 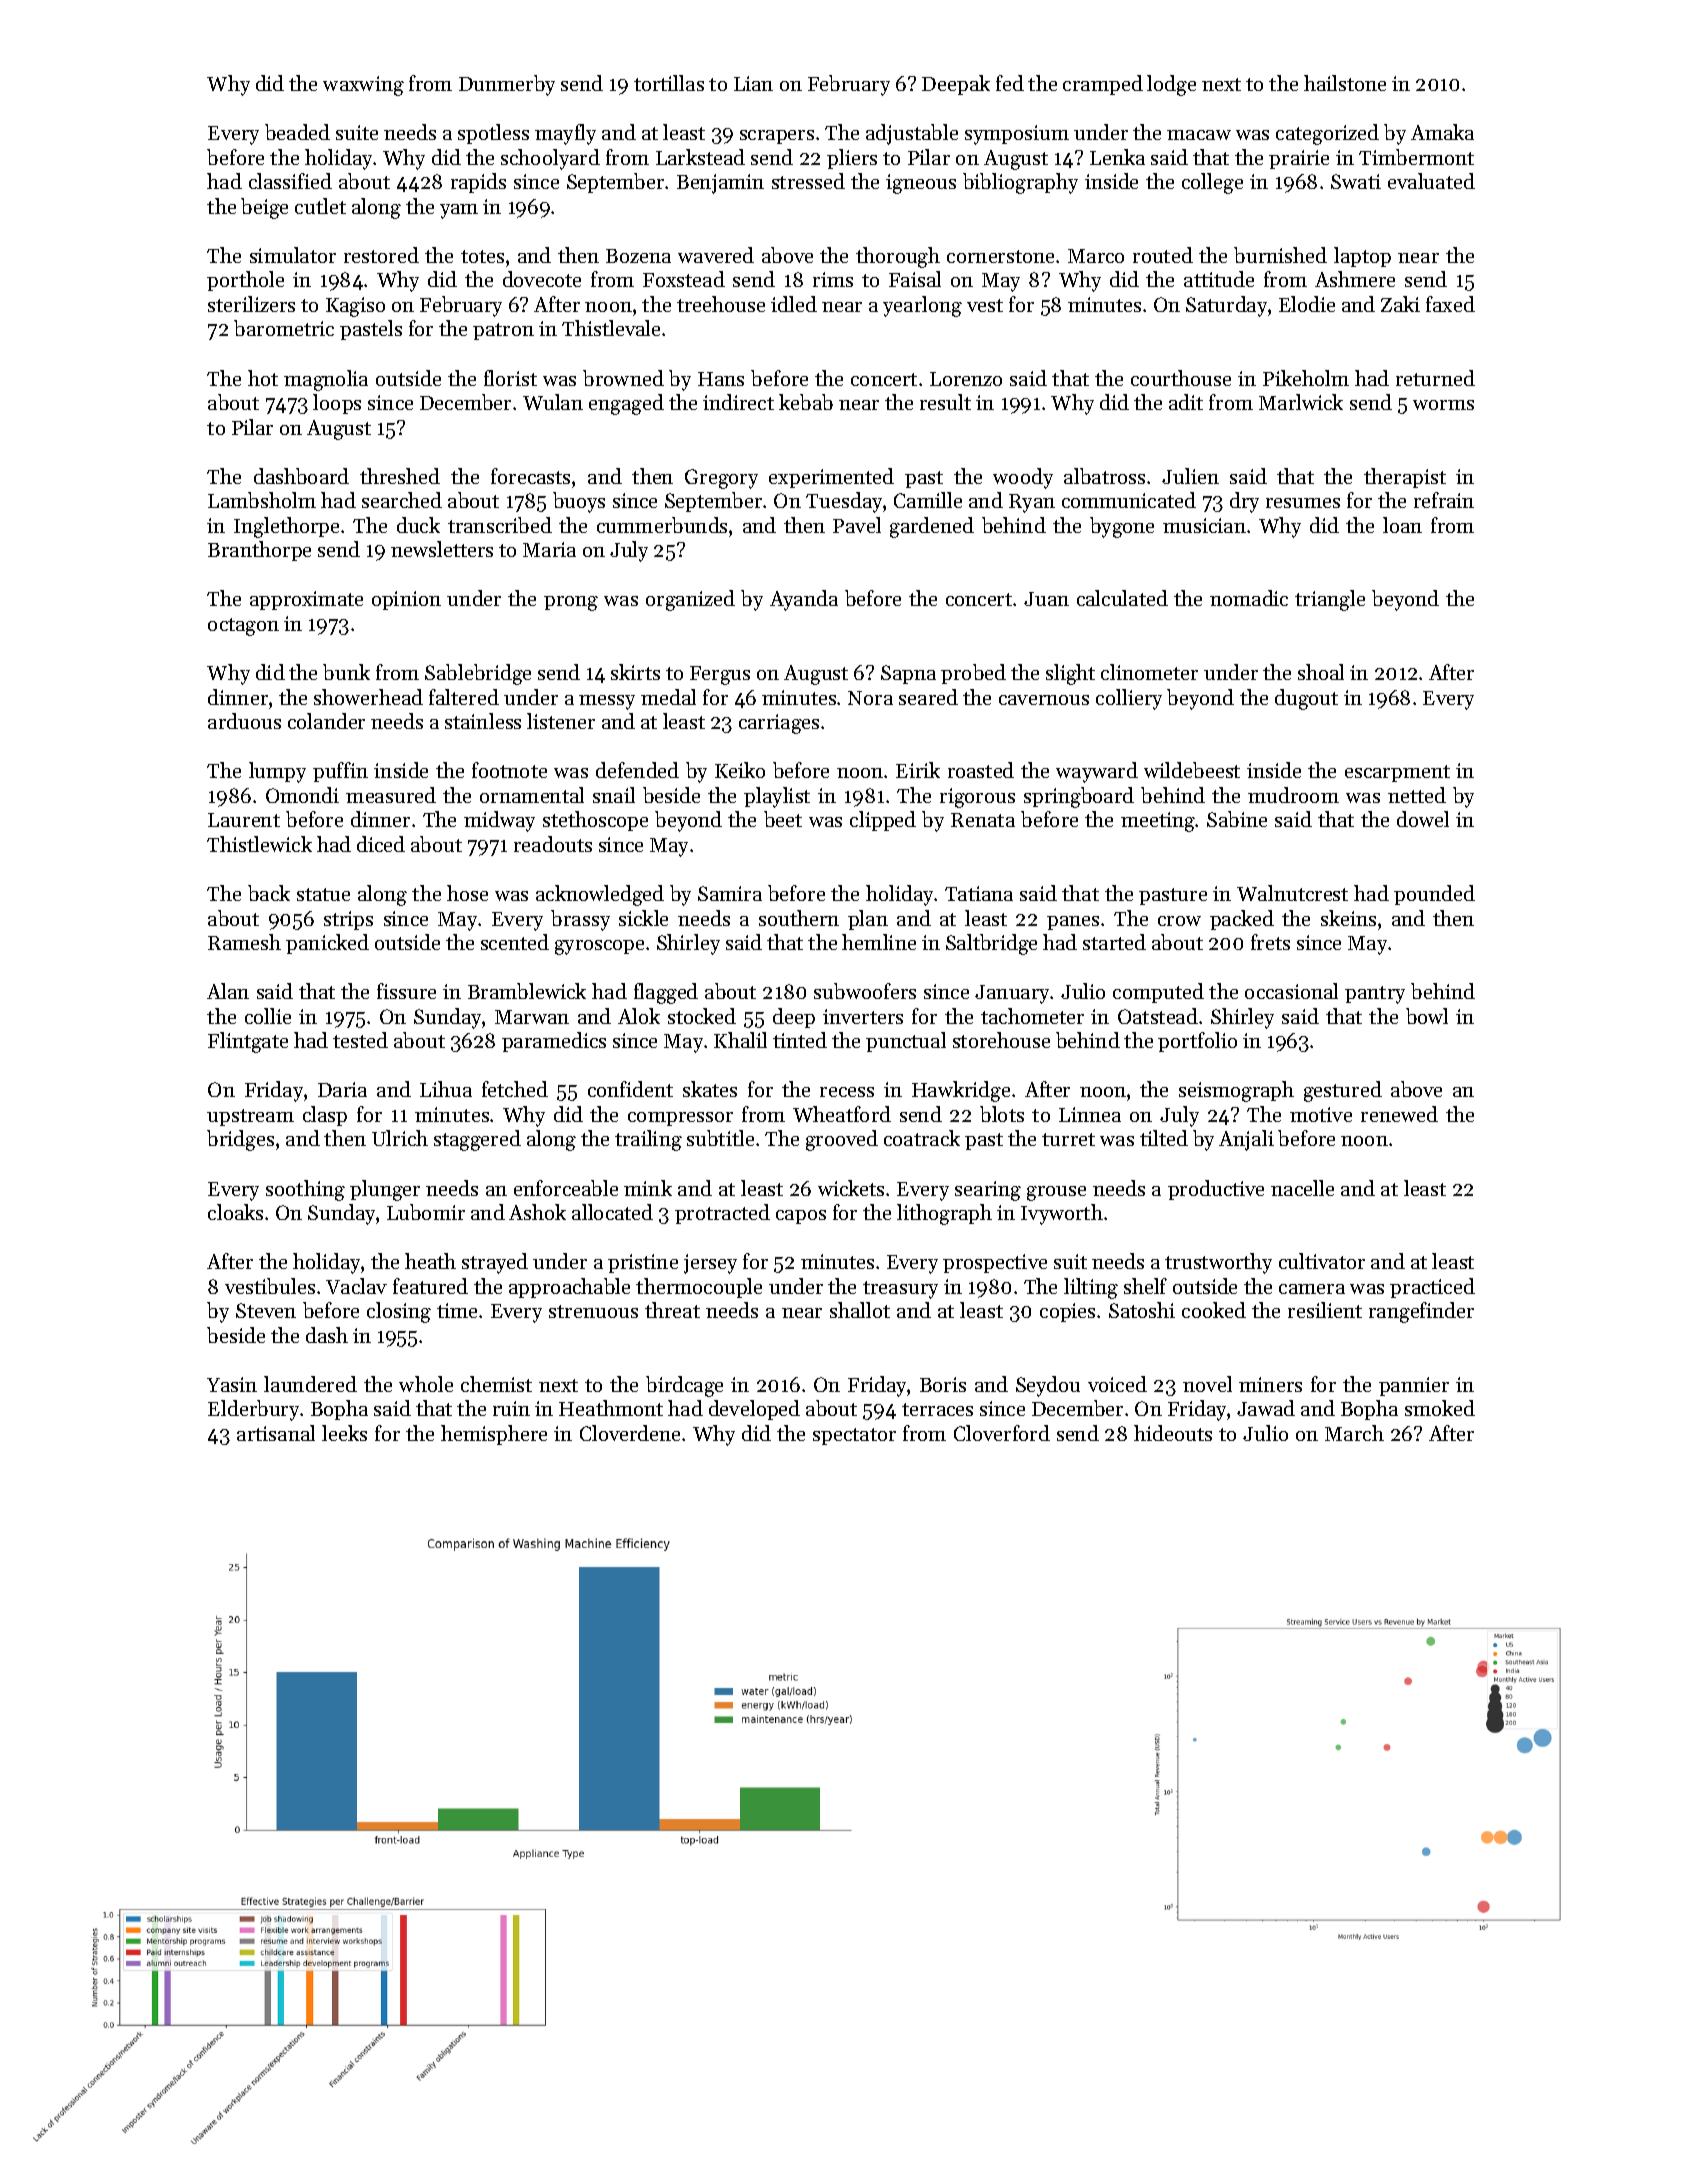 I want to click on Bramblewick, so click(x=527, y=991).
